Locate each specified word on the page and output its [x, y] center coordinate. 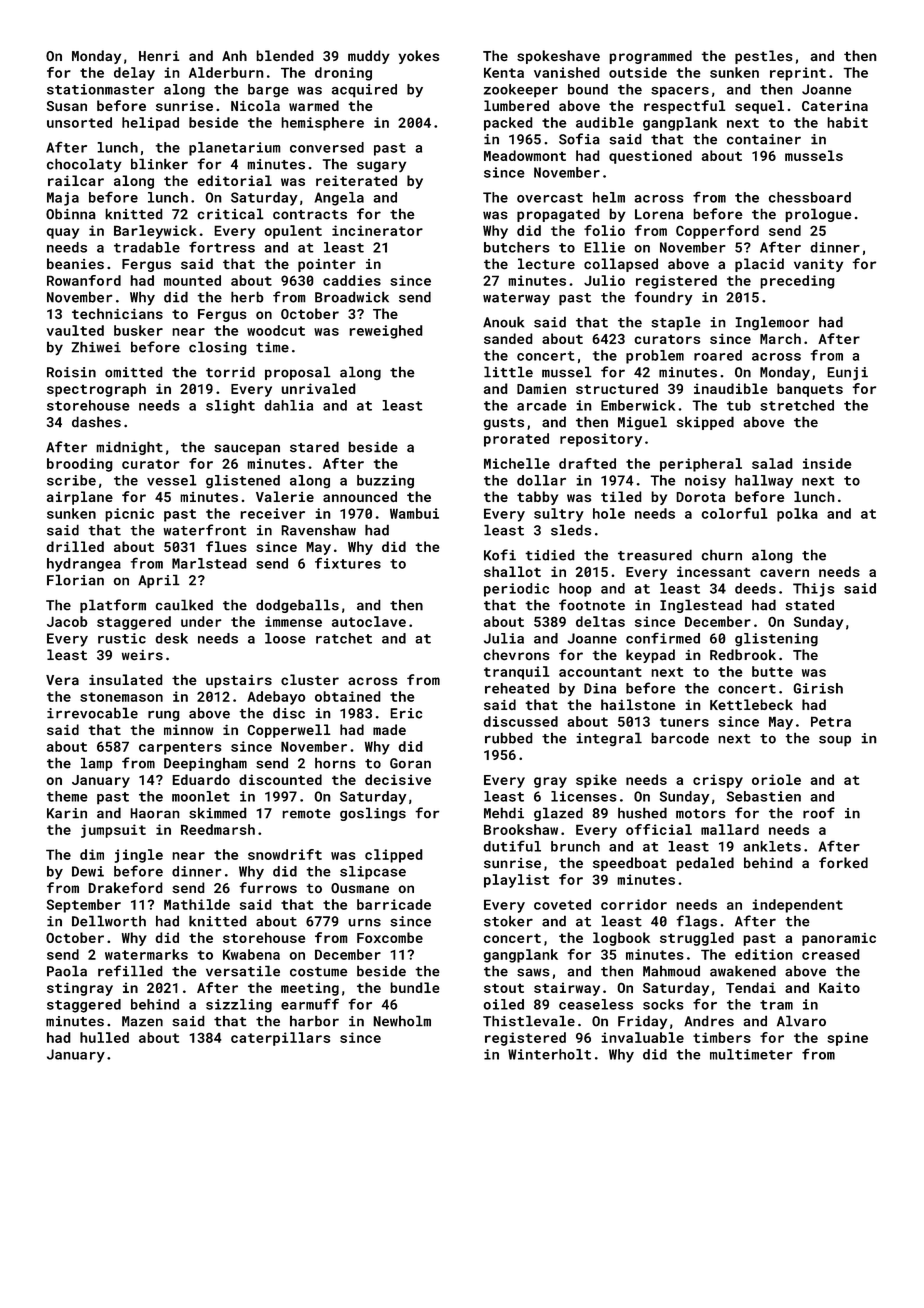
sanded [508, 338]
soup [835, 741]
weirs [142, 655]
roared [718, 355]
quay [63, 233]
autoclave [369, 621]
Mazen [142, 1021]
